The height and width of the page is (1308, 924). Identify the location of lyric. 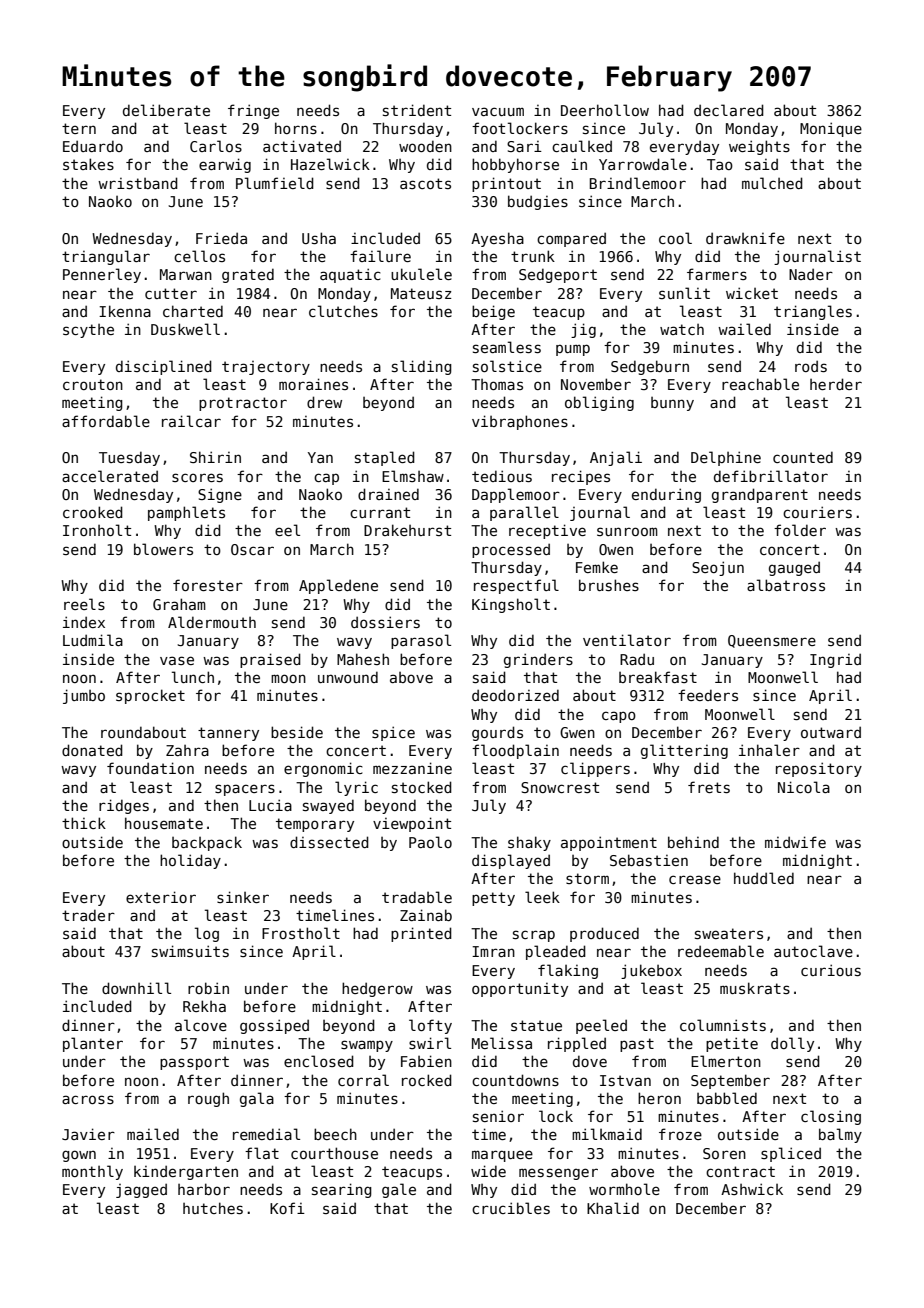
(356, 788).
